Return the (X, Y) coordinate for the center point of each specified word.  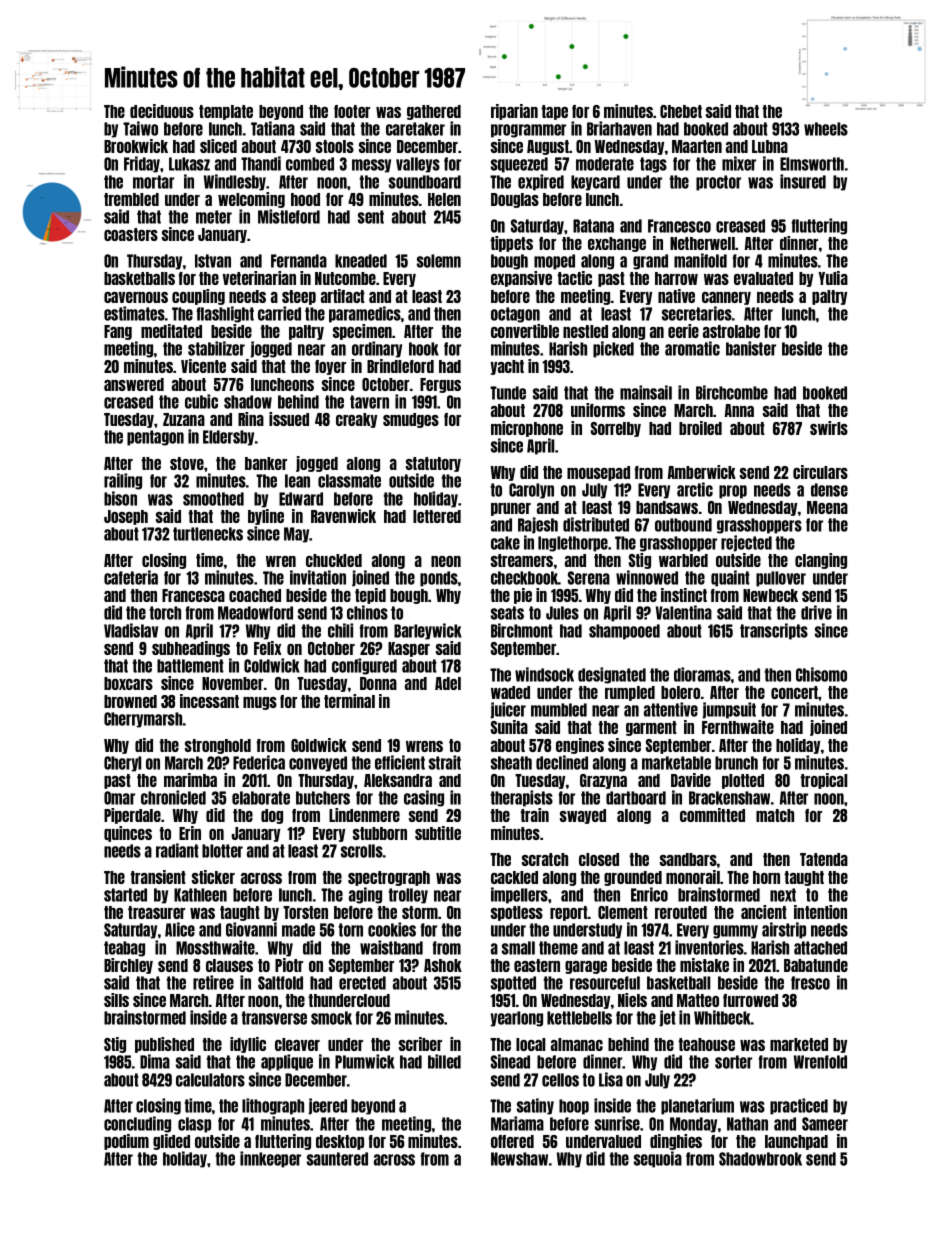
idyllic (248, 1045)
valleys (418, 165)
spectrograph (389, 878)
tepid (370, 596)
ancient (764, 912)
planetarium (697, 1106)
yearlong (517, 1019)
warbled (683, 560)
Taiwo (140, 128)
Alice (180, 929)
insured (803, 181)
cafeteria (131, 577)
